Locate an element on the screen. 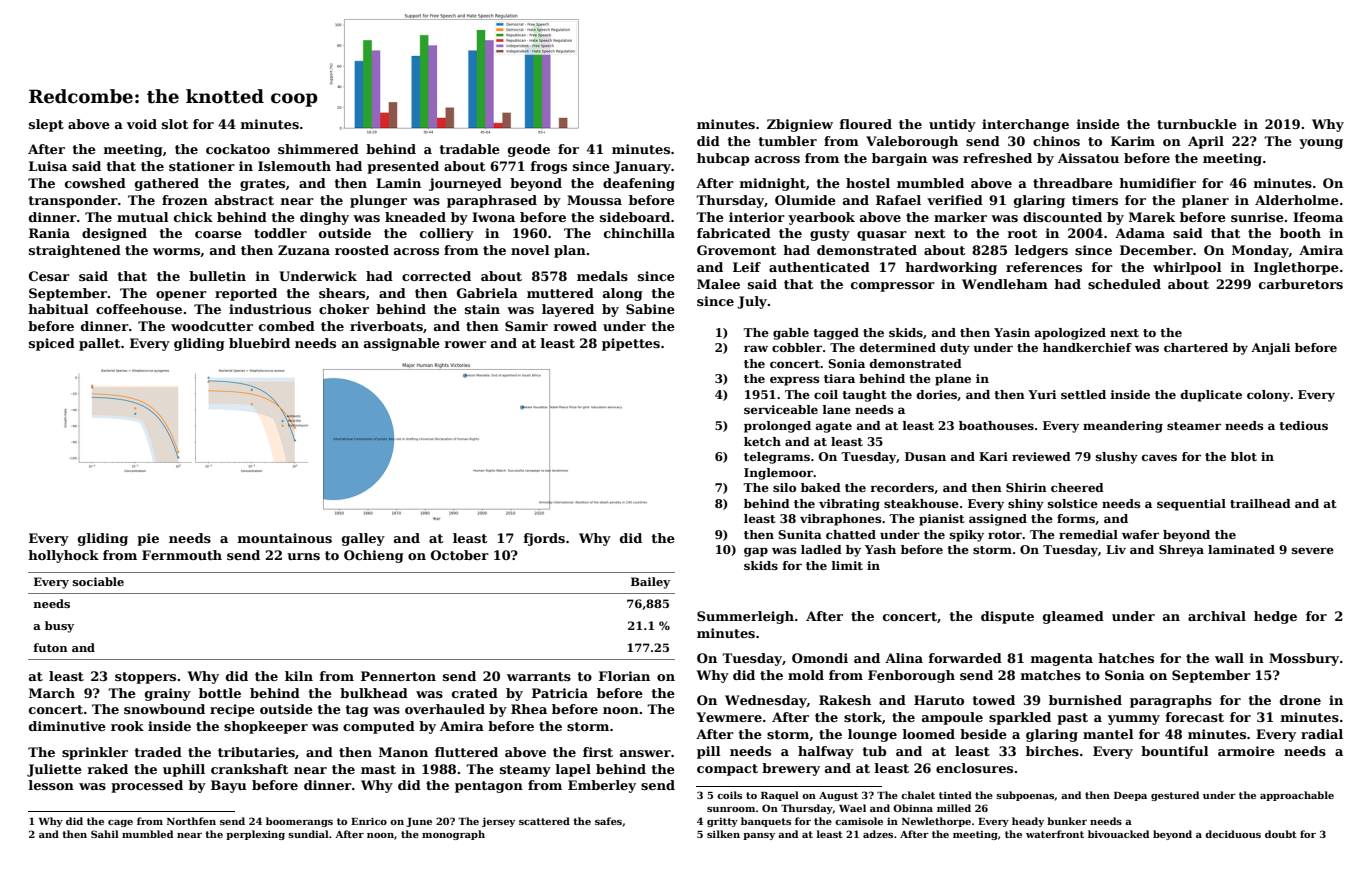 Image resolution: width=1372 pixels, height=887 pixels. turnbuckle is located at coordinates (1197, 124).
